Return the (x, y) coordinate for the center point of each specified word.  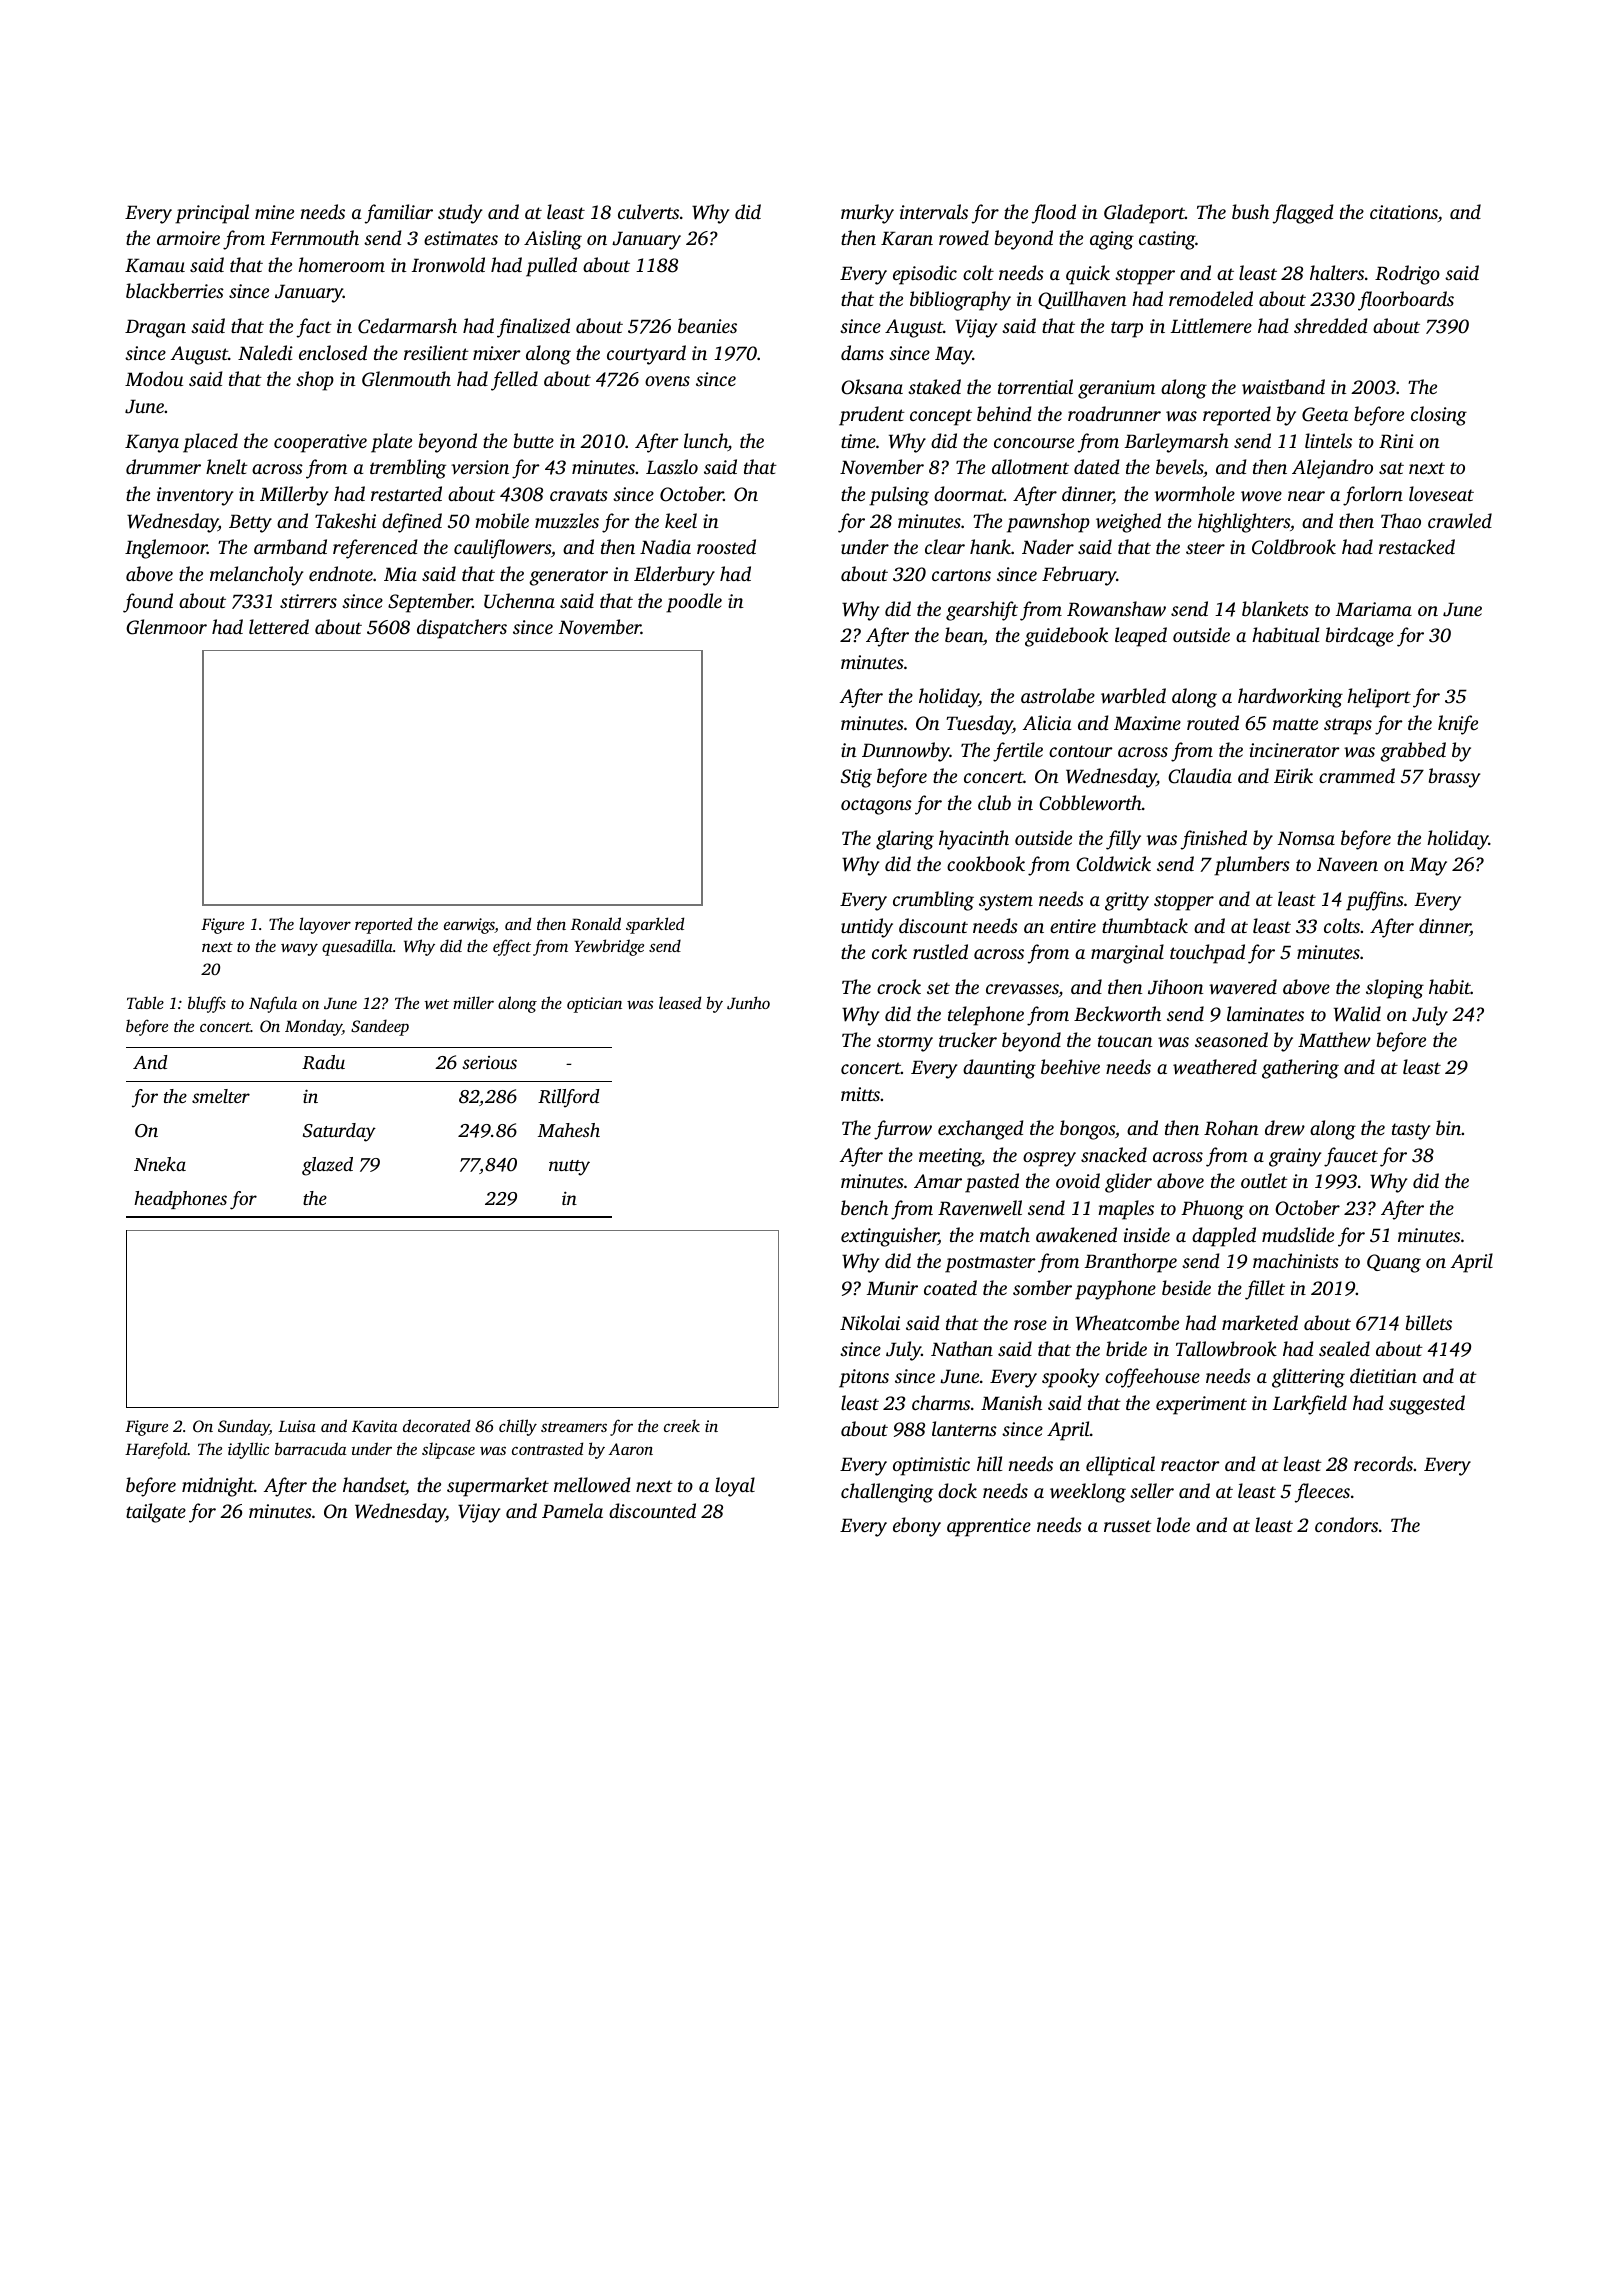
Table (145, 1002)
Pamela (572, 1510)
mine (274, 212)
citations (1404, 212)
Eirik (1293, 775)
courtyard (646, 355)
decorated (436, 1425)
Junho (748, 1003)
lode (1173, 1524)
